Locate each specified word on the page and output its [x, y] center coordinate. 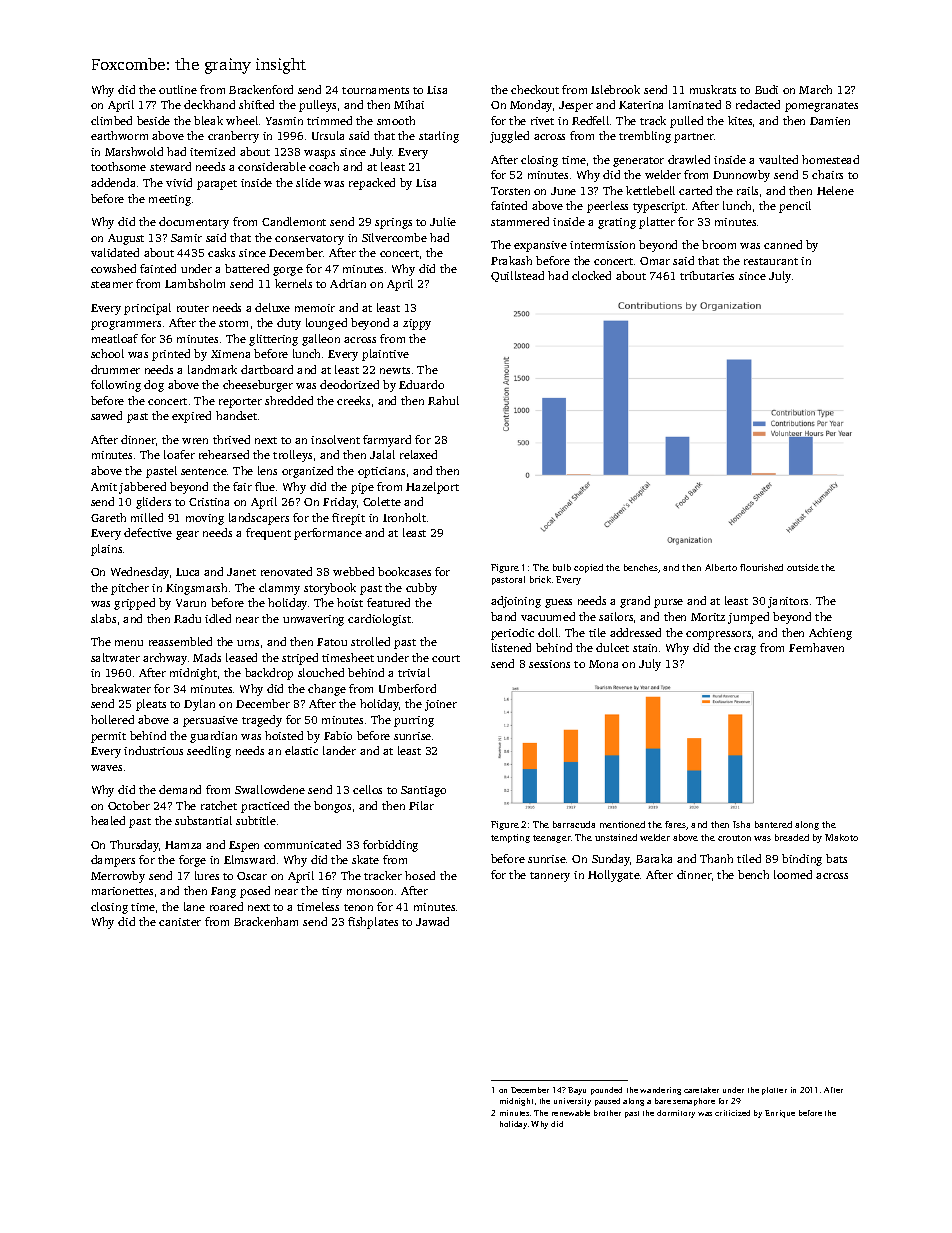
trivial [414, 672]
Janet [241, 572]
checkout [535, 89]
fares [675, 824]
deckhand [209, 104]
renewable [571, 1113]
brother [607, 1113]
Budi [766, 89]
